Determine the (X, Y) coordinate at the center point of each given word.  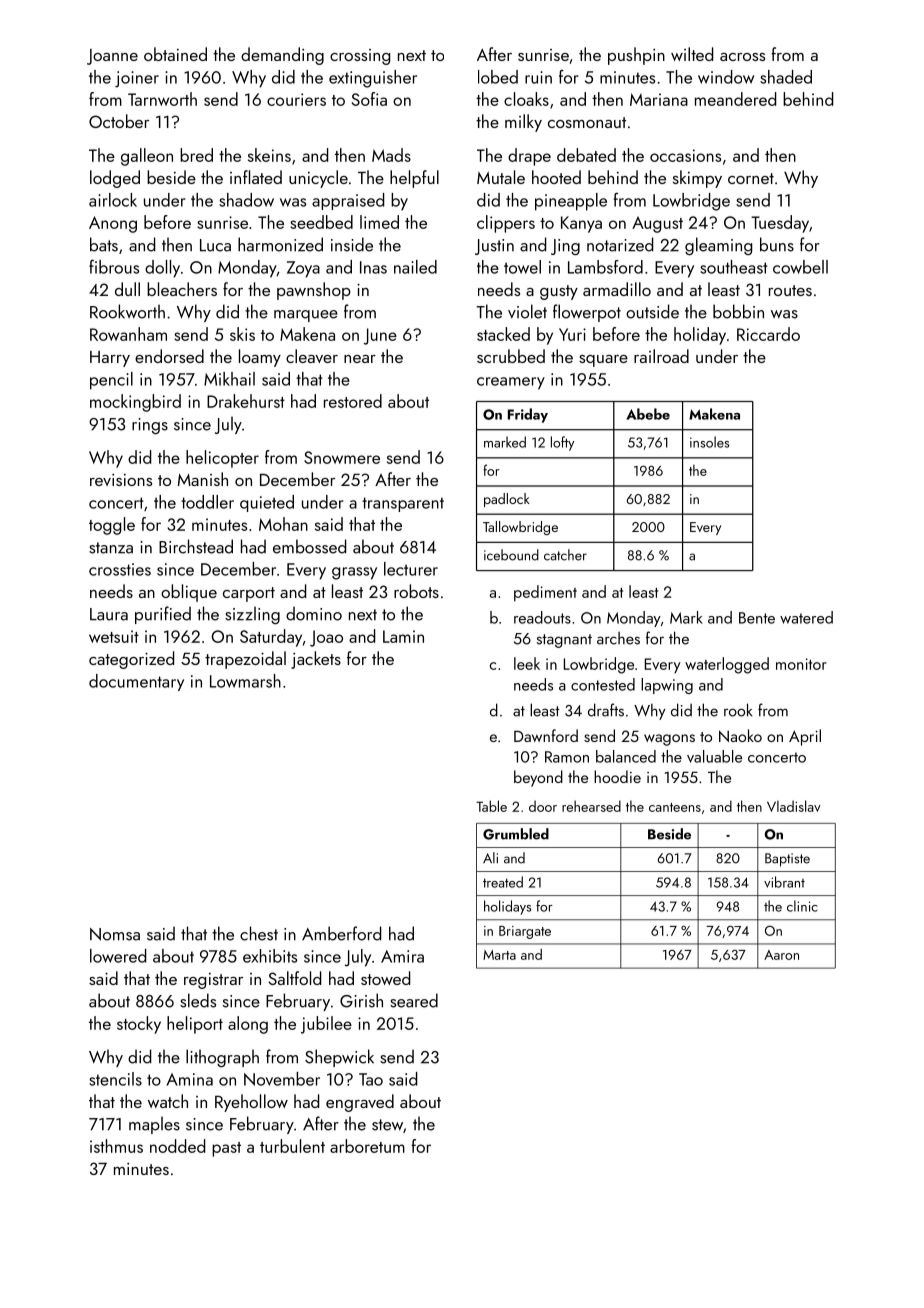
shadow (246, 200)
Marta (499, 955)
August (657, 224)
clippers (506, 224)
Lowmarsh (245, 681)
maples (154, 1125)
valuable (714, 756)
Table (491, 806)
